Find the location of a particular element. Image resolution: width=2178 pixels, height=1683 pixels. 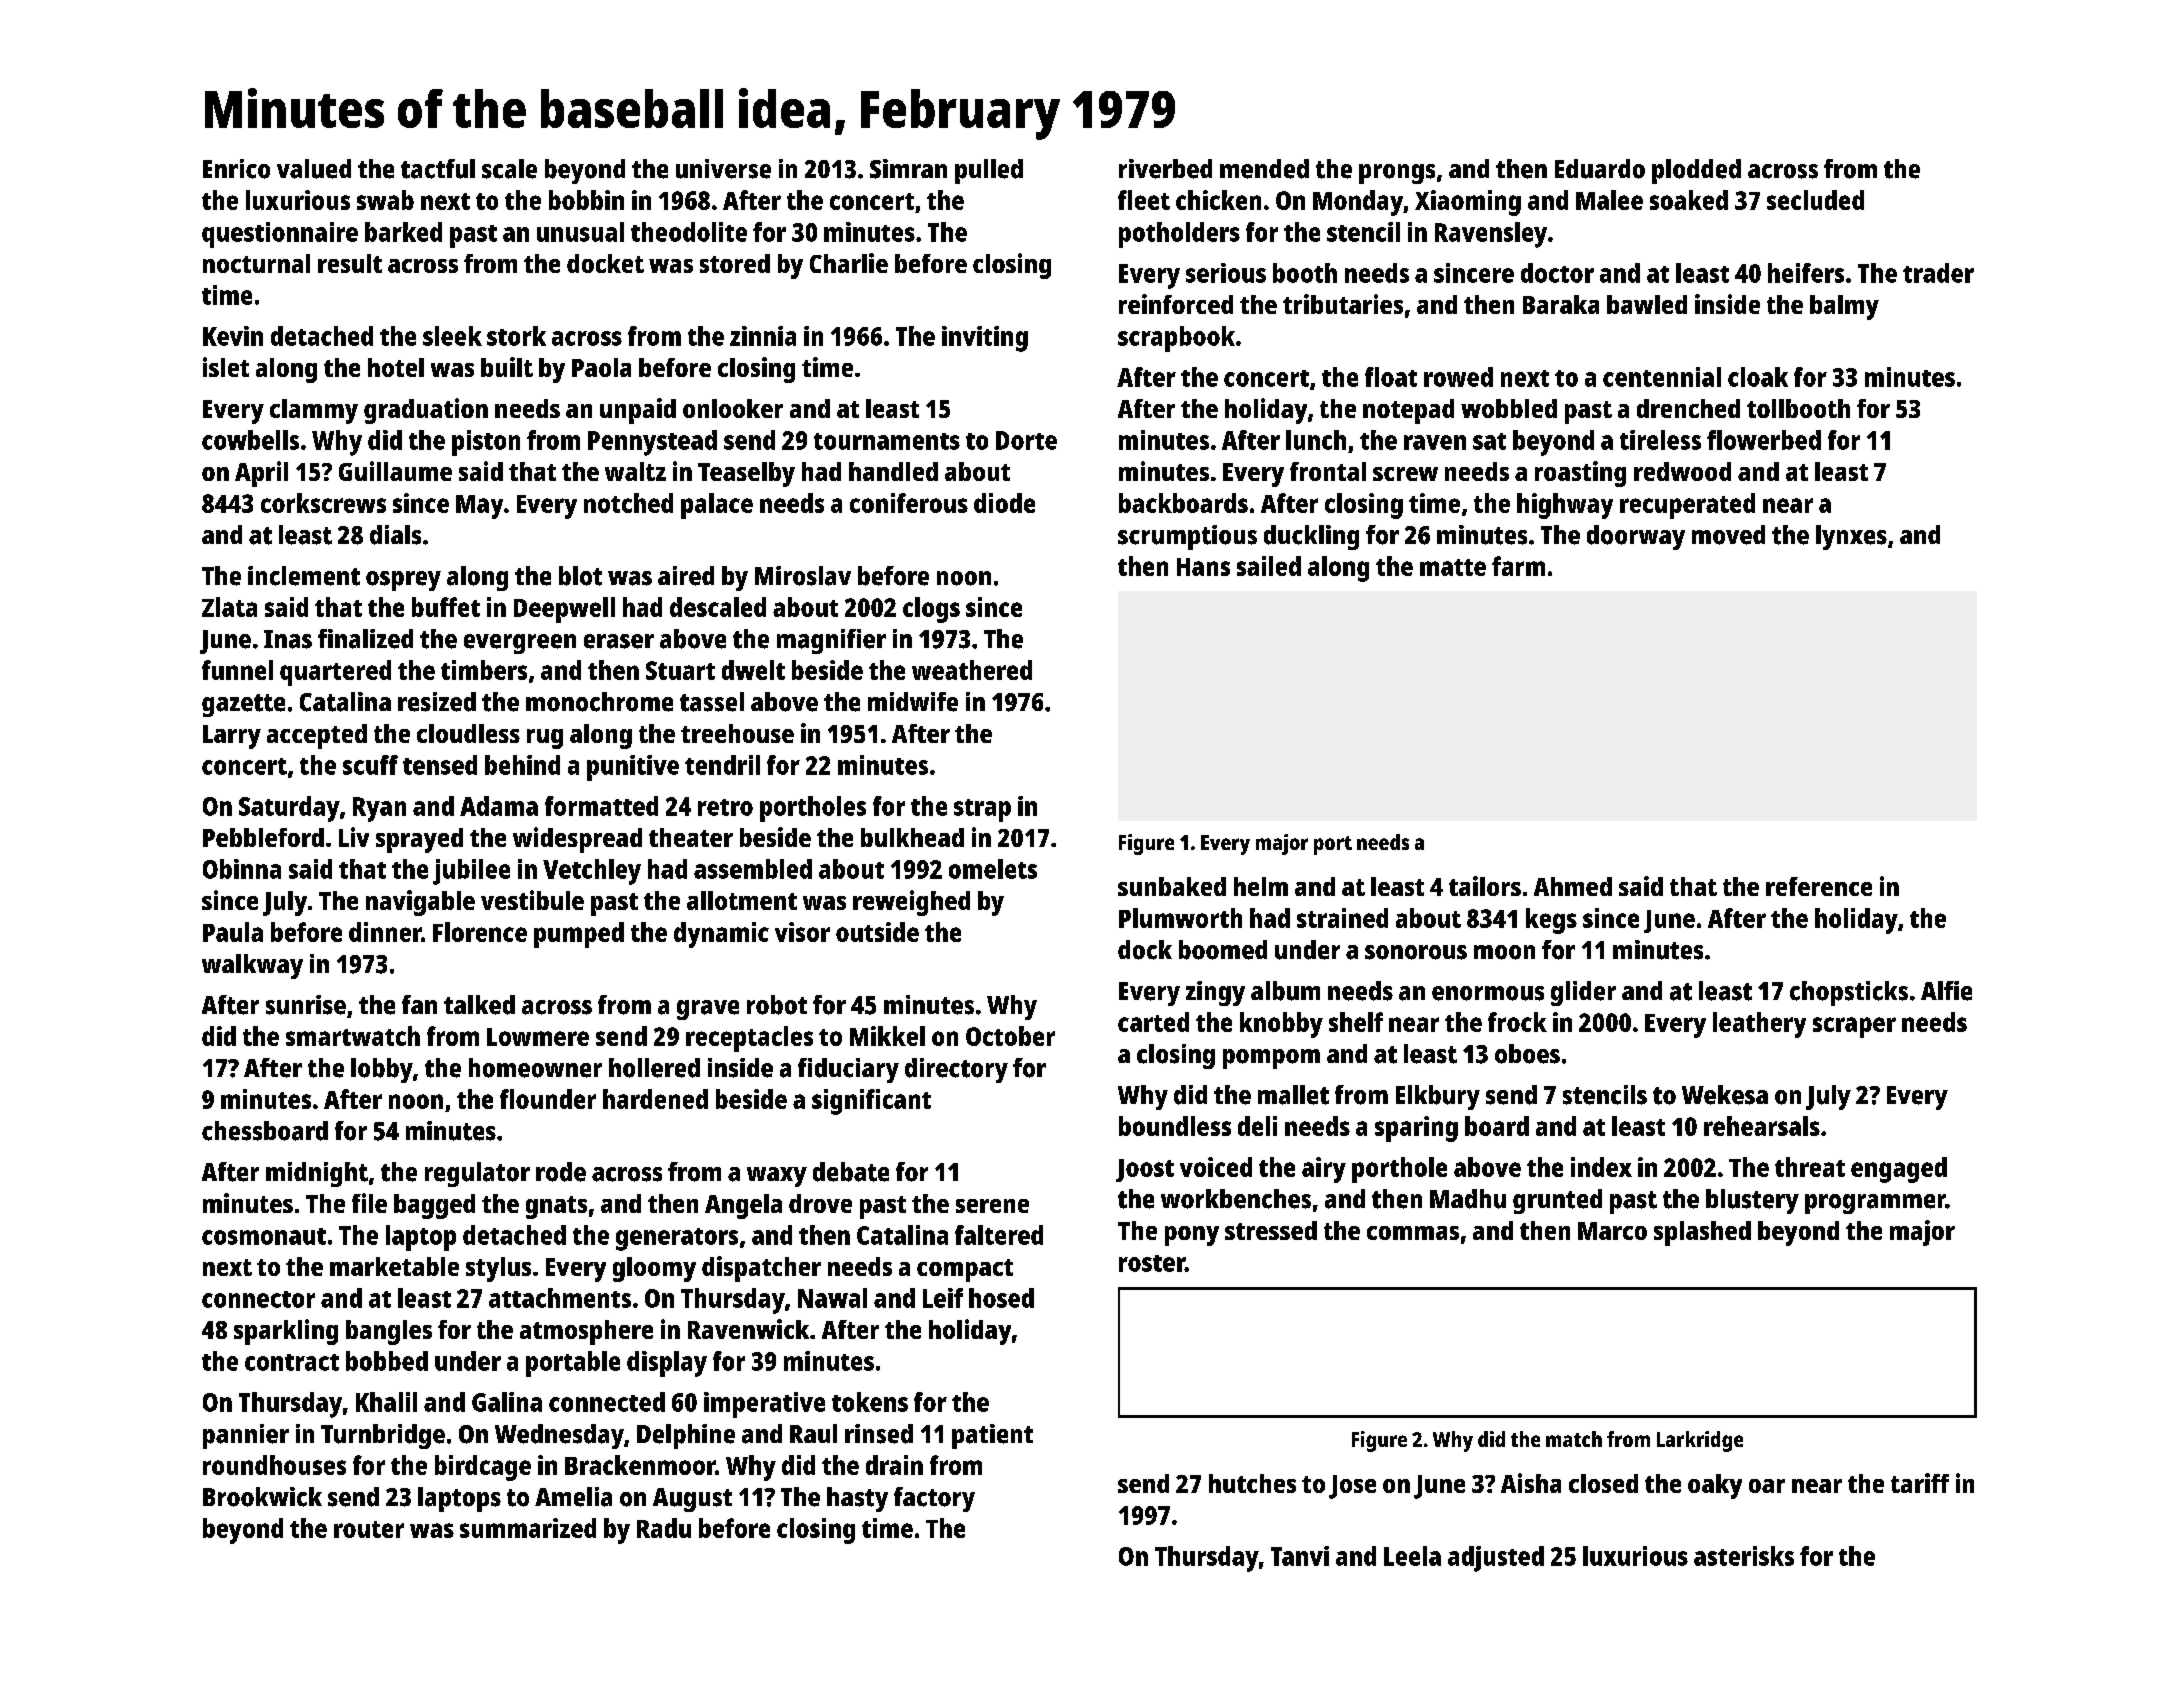

Tanvi is located at coordinates (1300, 1556).
